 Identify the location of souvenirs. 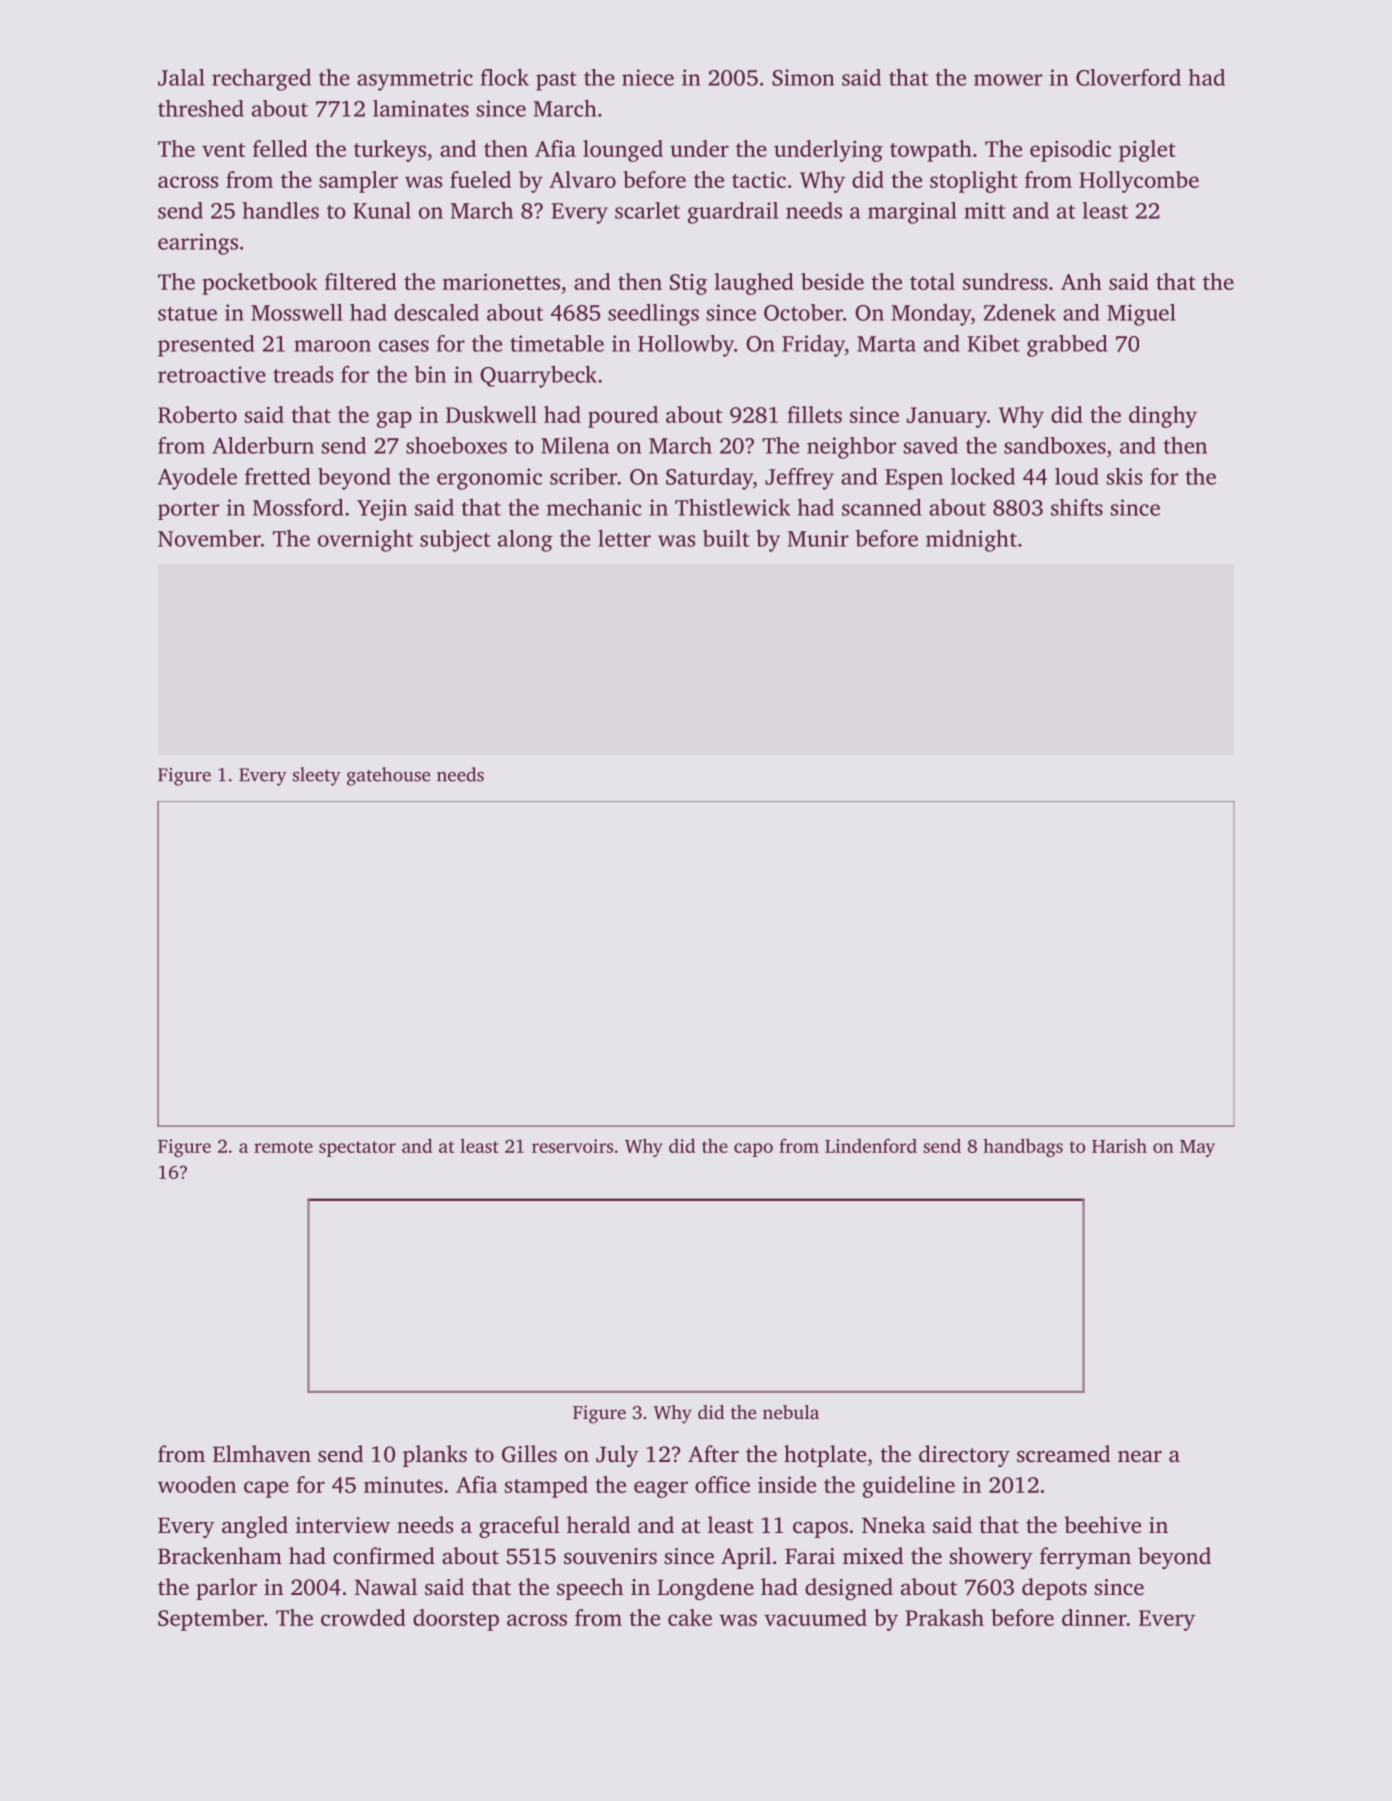
(610, 1556).
